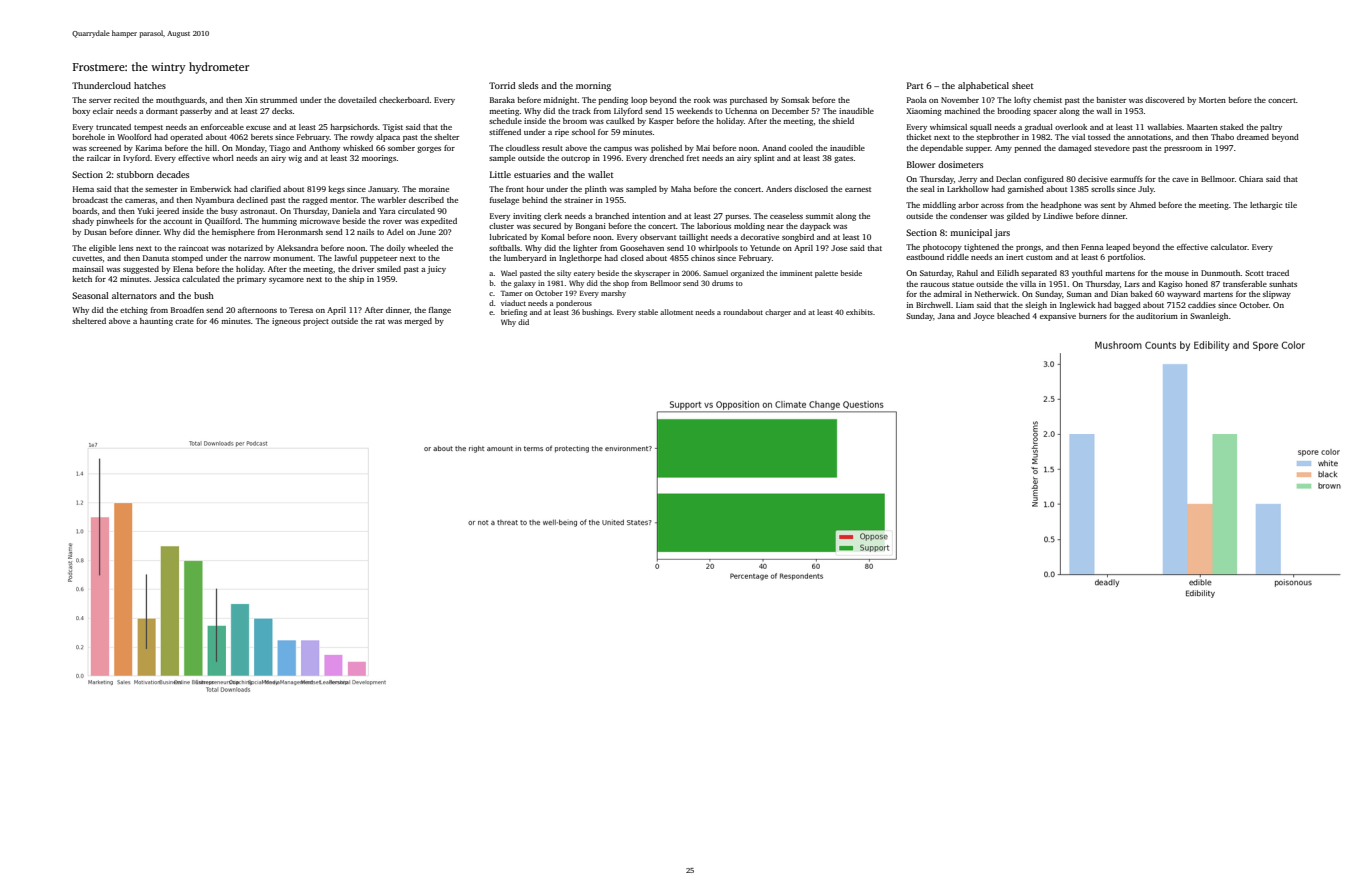 The height and width of the screenshot is (887, 1372). I want to click on lubricated, so click(508, 237).
